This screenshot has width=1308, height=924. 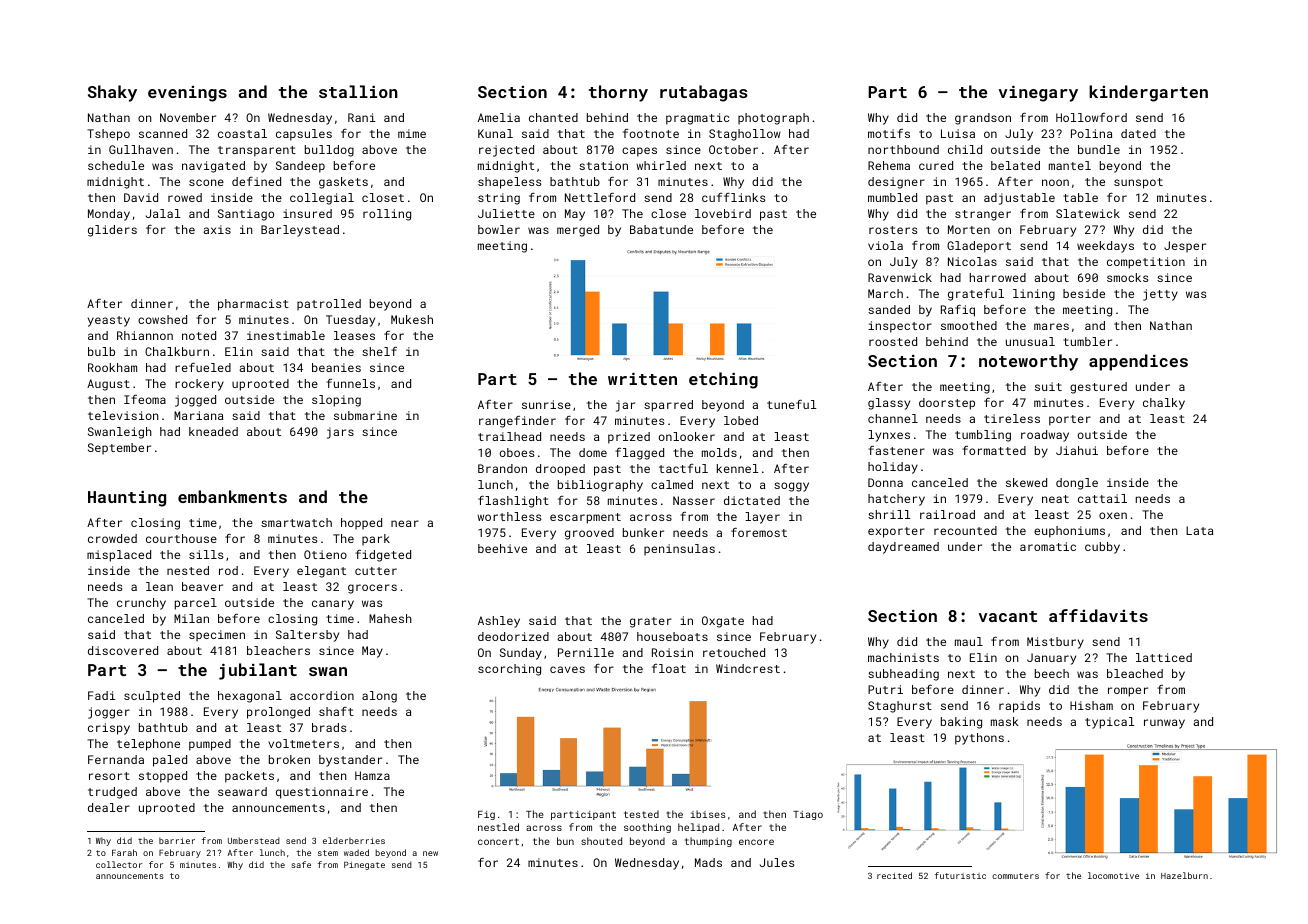 What do you see at coordinates (773, 119) in the screenshot?
I see `photograph` at bounding box center [773, 119].
